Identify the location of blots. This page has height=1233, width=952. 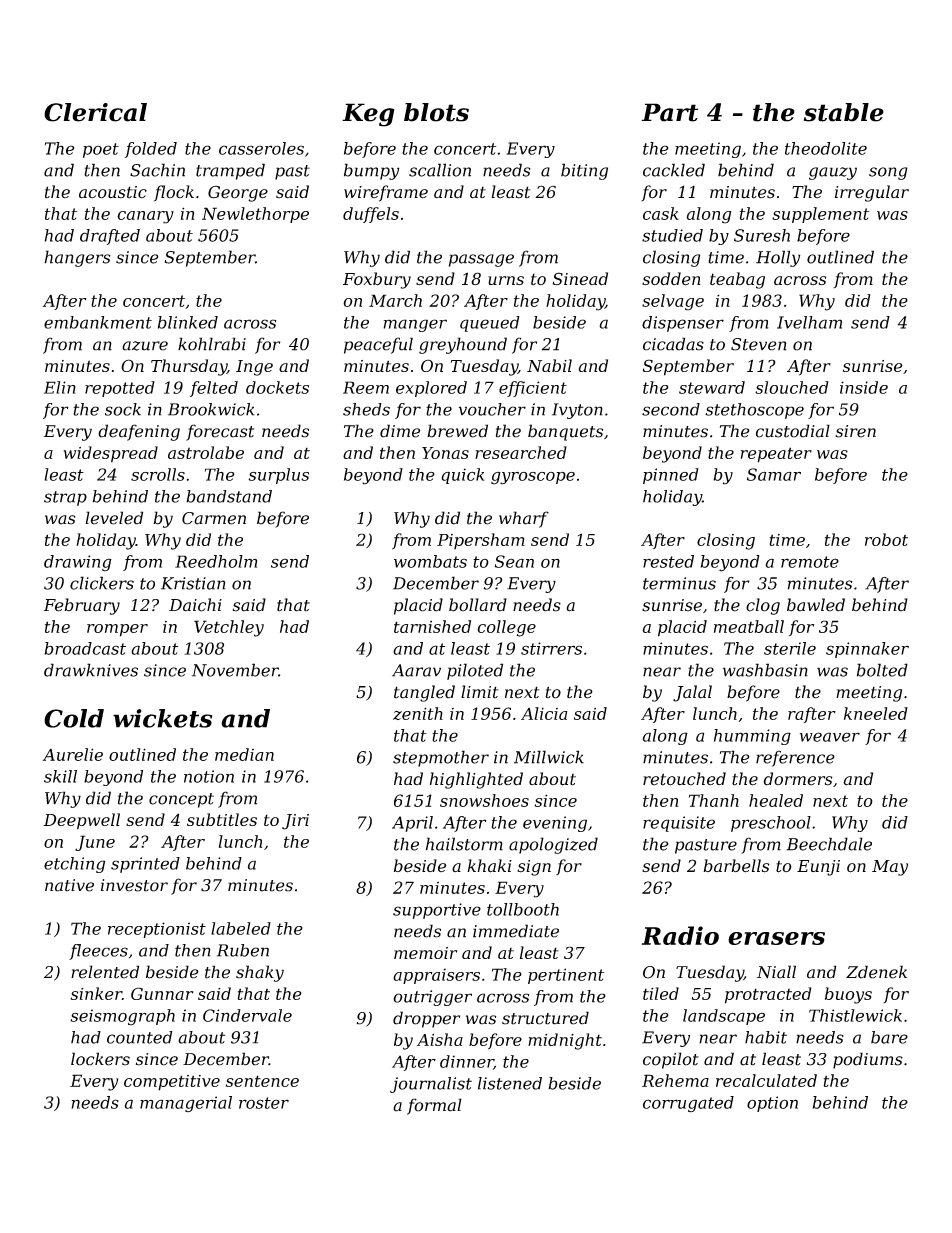
(436, 112).
